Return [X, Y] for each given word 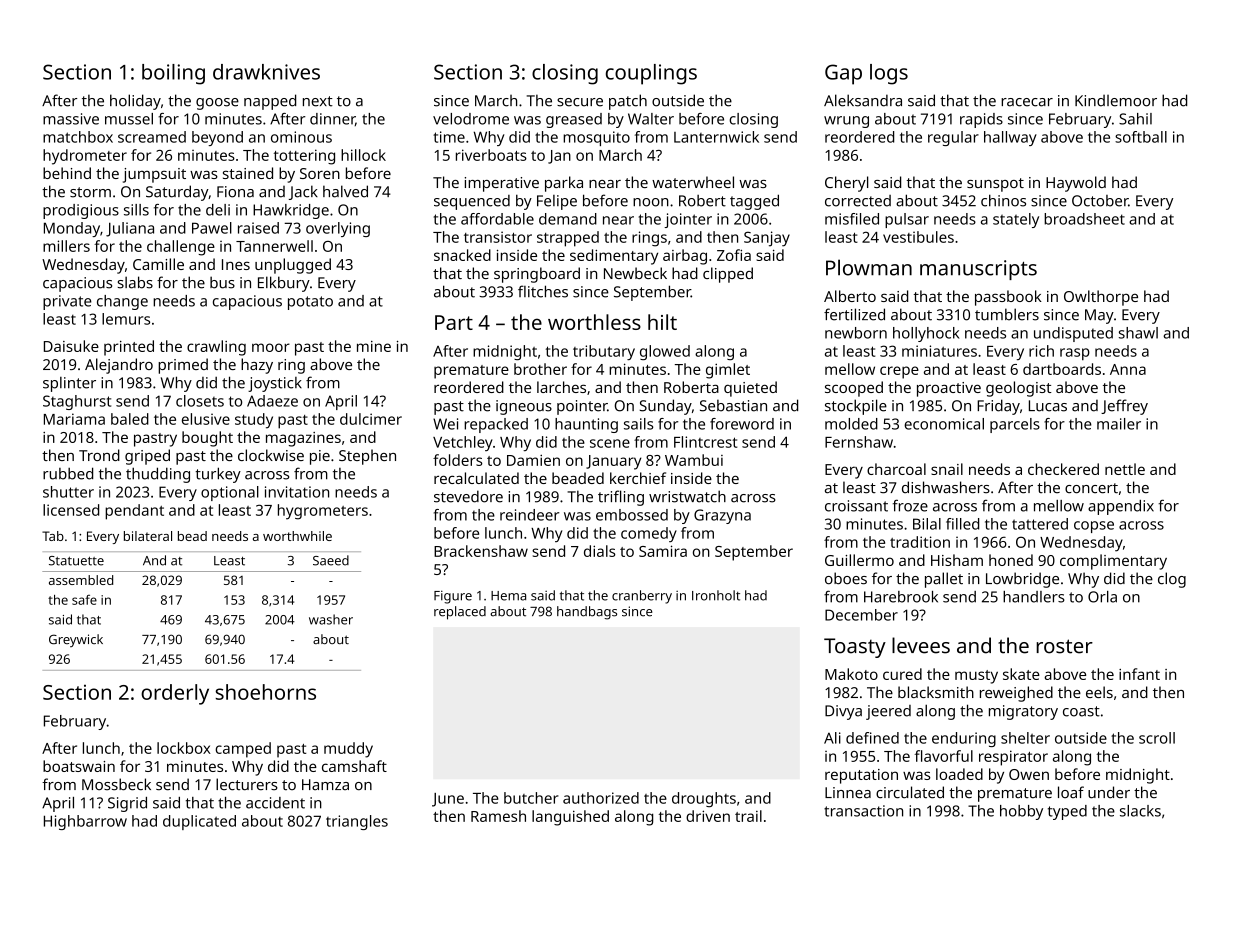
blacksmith [936, 692]
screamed [152, 137]
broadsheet [1084, 219]
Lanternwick [716, 137]
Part [454, 322]
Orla [1102, 597]
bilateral [148, 536]
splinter [69, 384]
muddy [348, 750]
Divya [843, 712]
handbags [587, 613]
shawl [1138, 333]
